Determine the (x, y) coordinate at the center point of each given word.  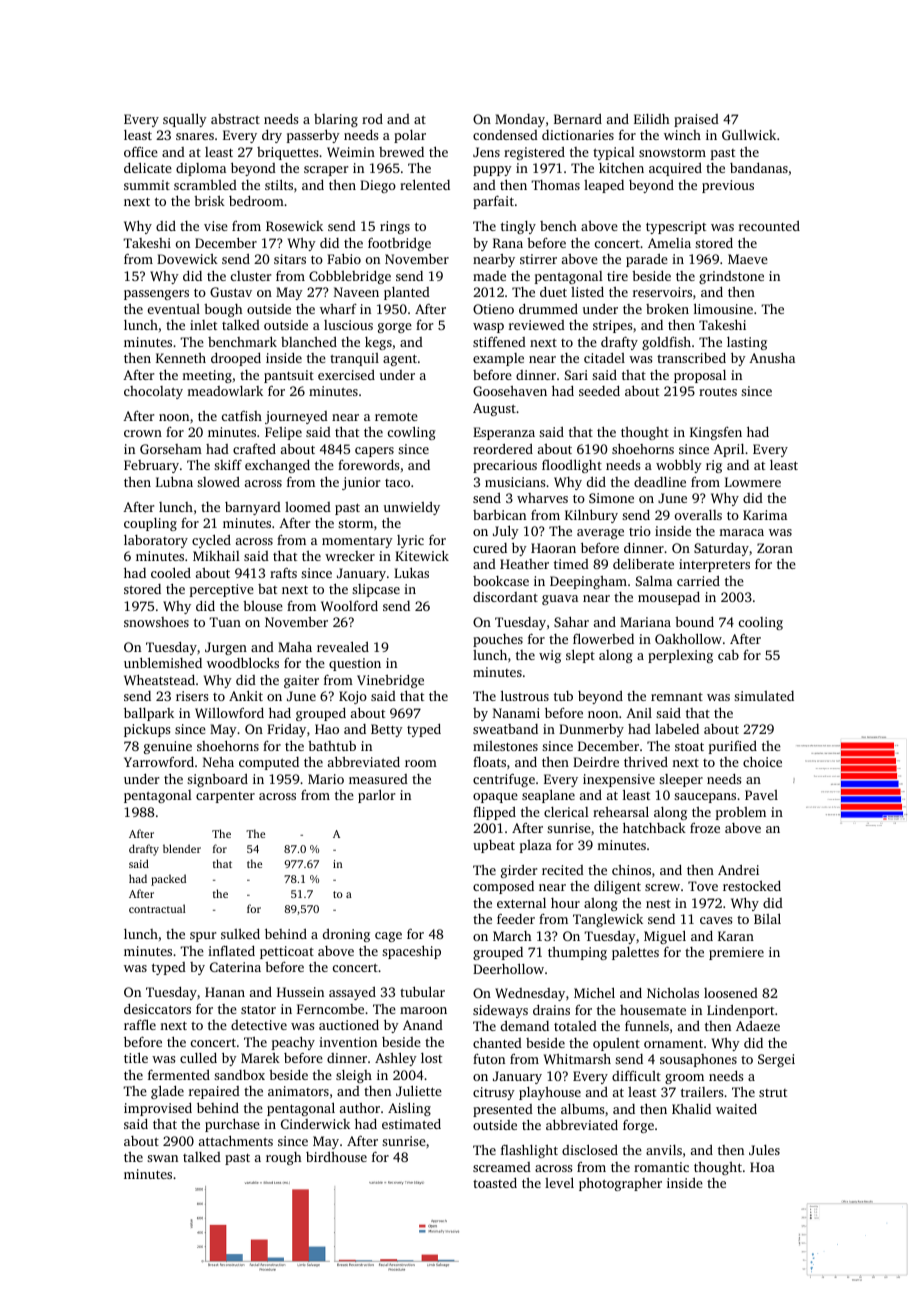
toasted (495, 1183)
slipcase (376, 590)
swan (162, 1158)
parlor (376, 796)
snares (195, 136)
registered (534, 153)
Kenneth (181, 358)
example (498, 359)
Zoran (775, 548)
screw (662, 887)
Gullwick (749, 134)
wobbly (679, 466)
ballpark (149, 714)
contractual (157, 908)
